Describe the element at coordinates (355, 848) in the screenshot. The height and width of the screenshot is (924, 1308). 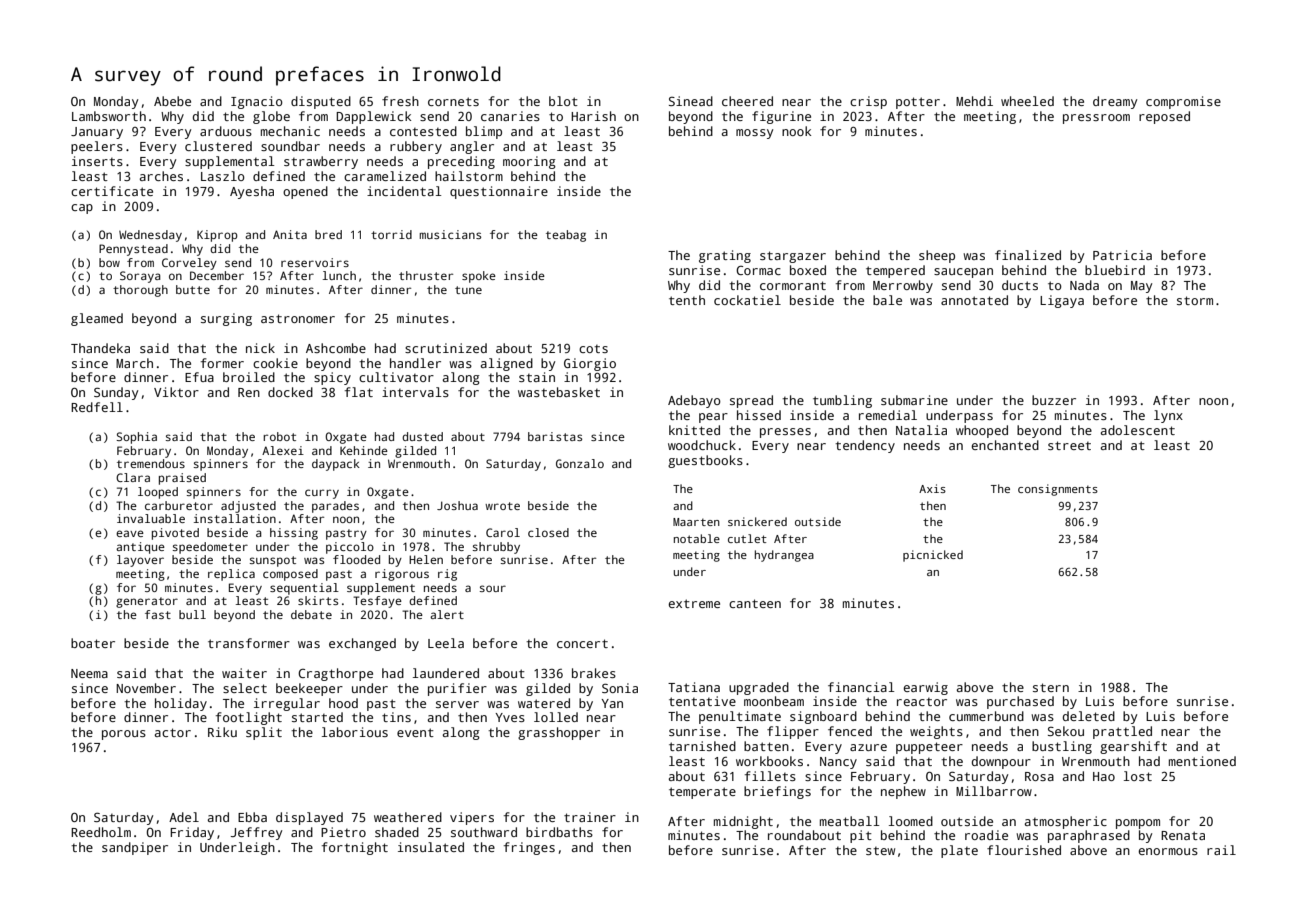
I see `fortnight` at that location.
